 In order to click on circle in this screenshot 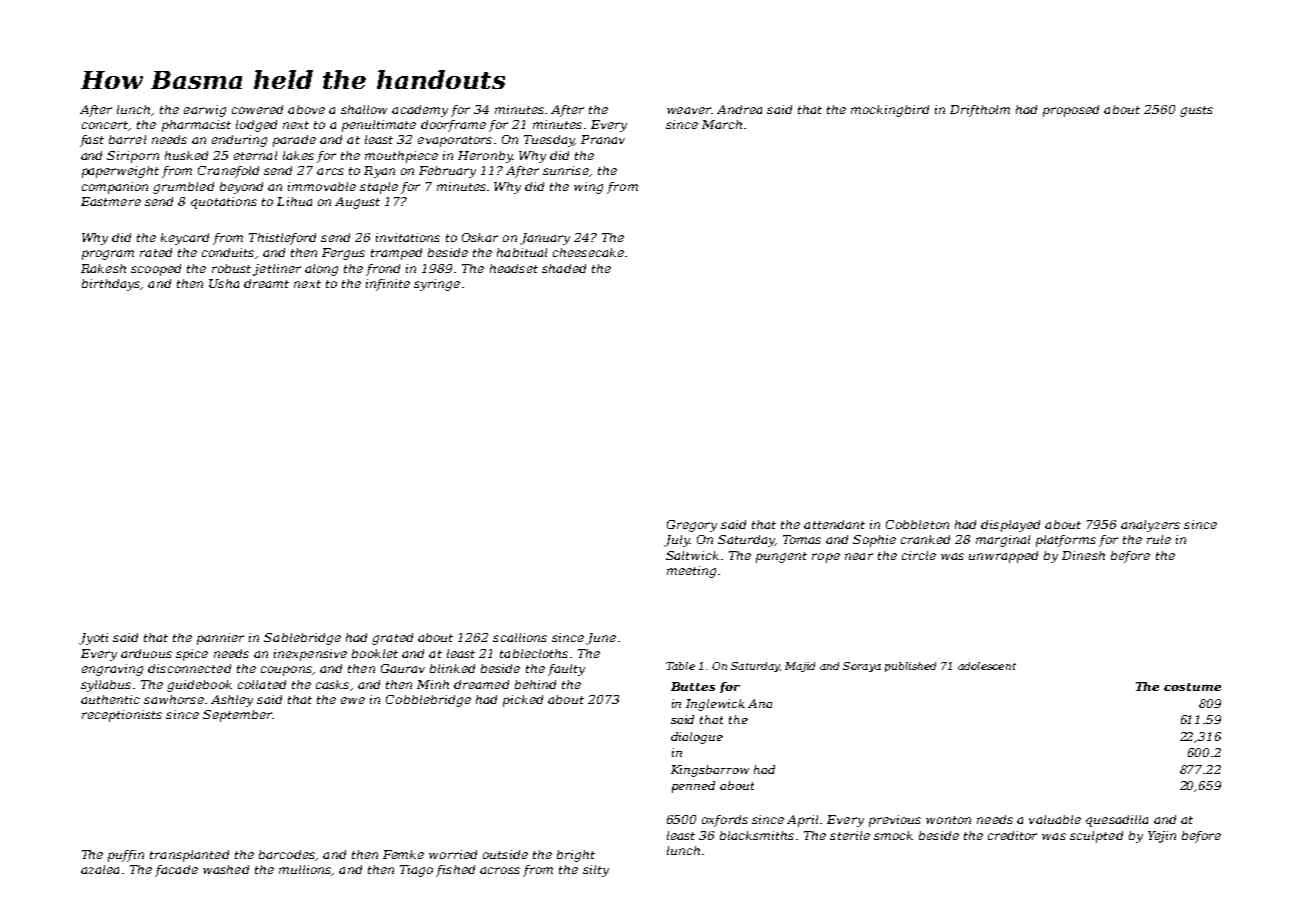, I will do `click(919, 555)`.
